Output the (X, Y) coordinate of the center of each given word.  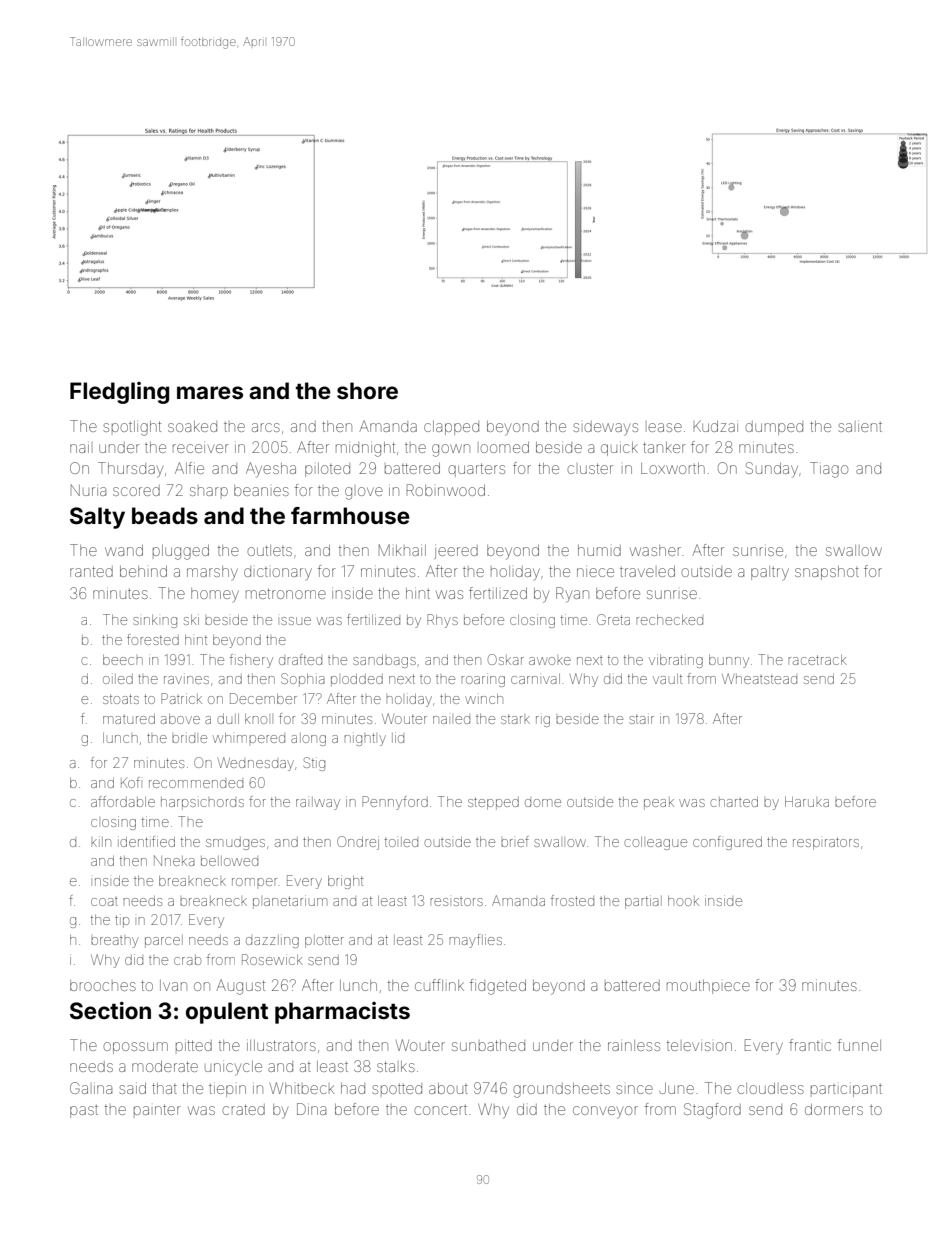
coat (104, 902)
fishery (251, 661)
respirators (826, 843)
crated (244, 1109)
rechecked (669, 620)
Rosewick (272, 959)
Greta (613, 619)
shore (367, 391)
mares (210, 393)
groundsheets (562, 1090)
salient (860, 427)
